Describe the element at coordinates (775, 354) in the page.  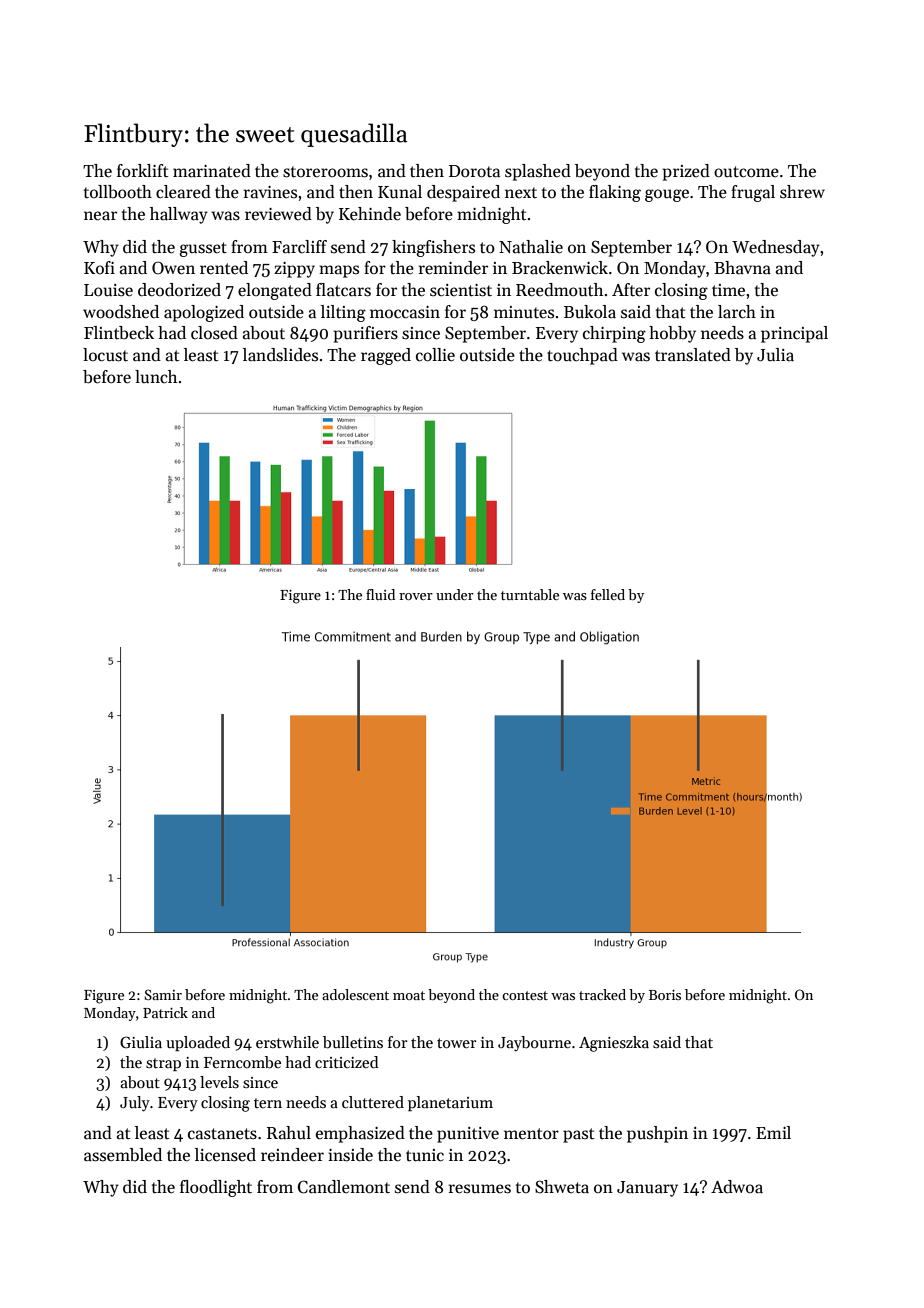
I see `Julia` at that location.
